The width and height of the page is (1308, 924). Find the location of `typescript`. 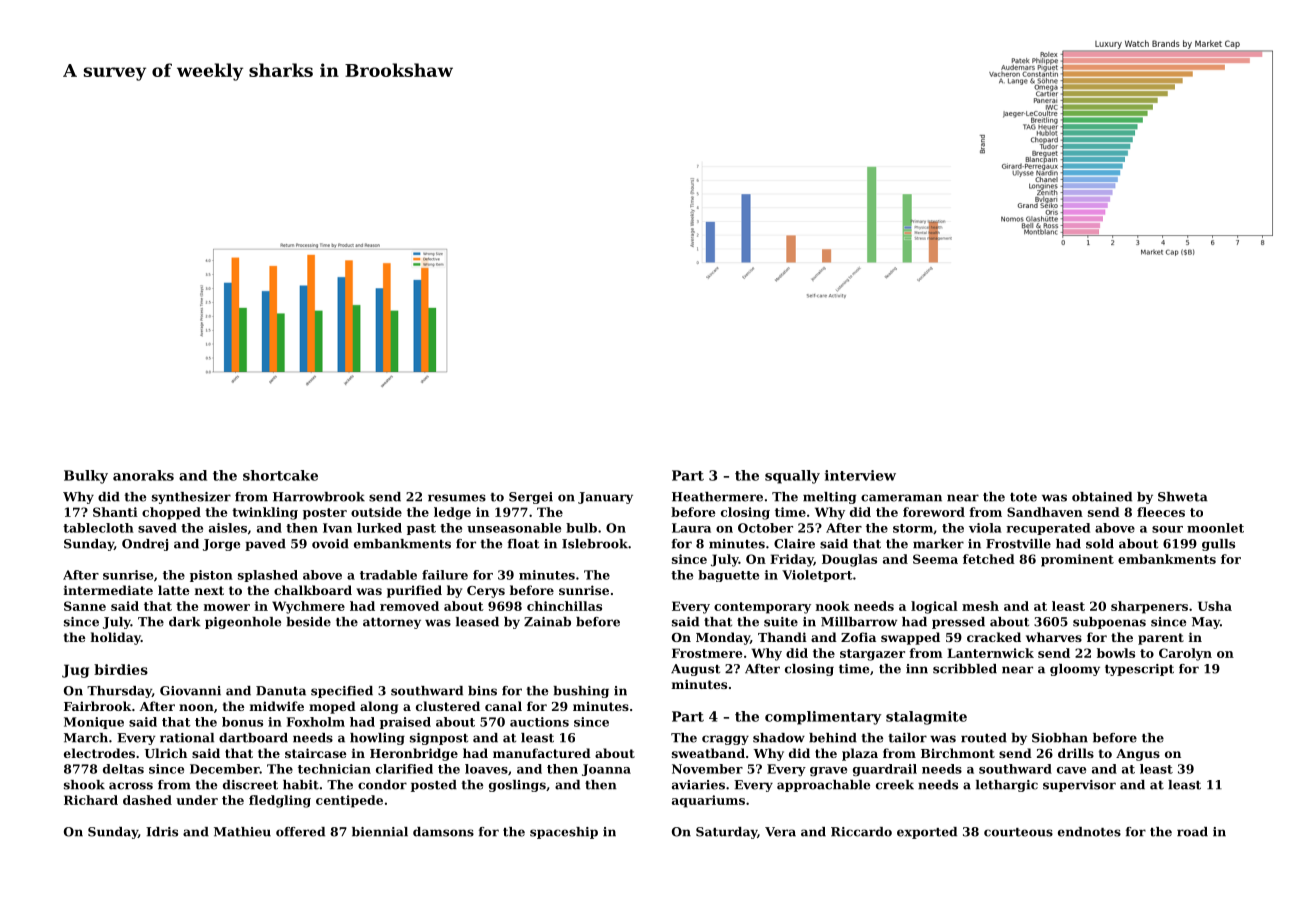

typescript is located at coordinates (1139, 670).
